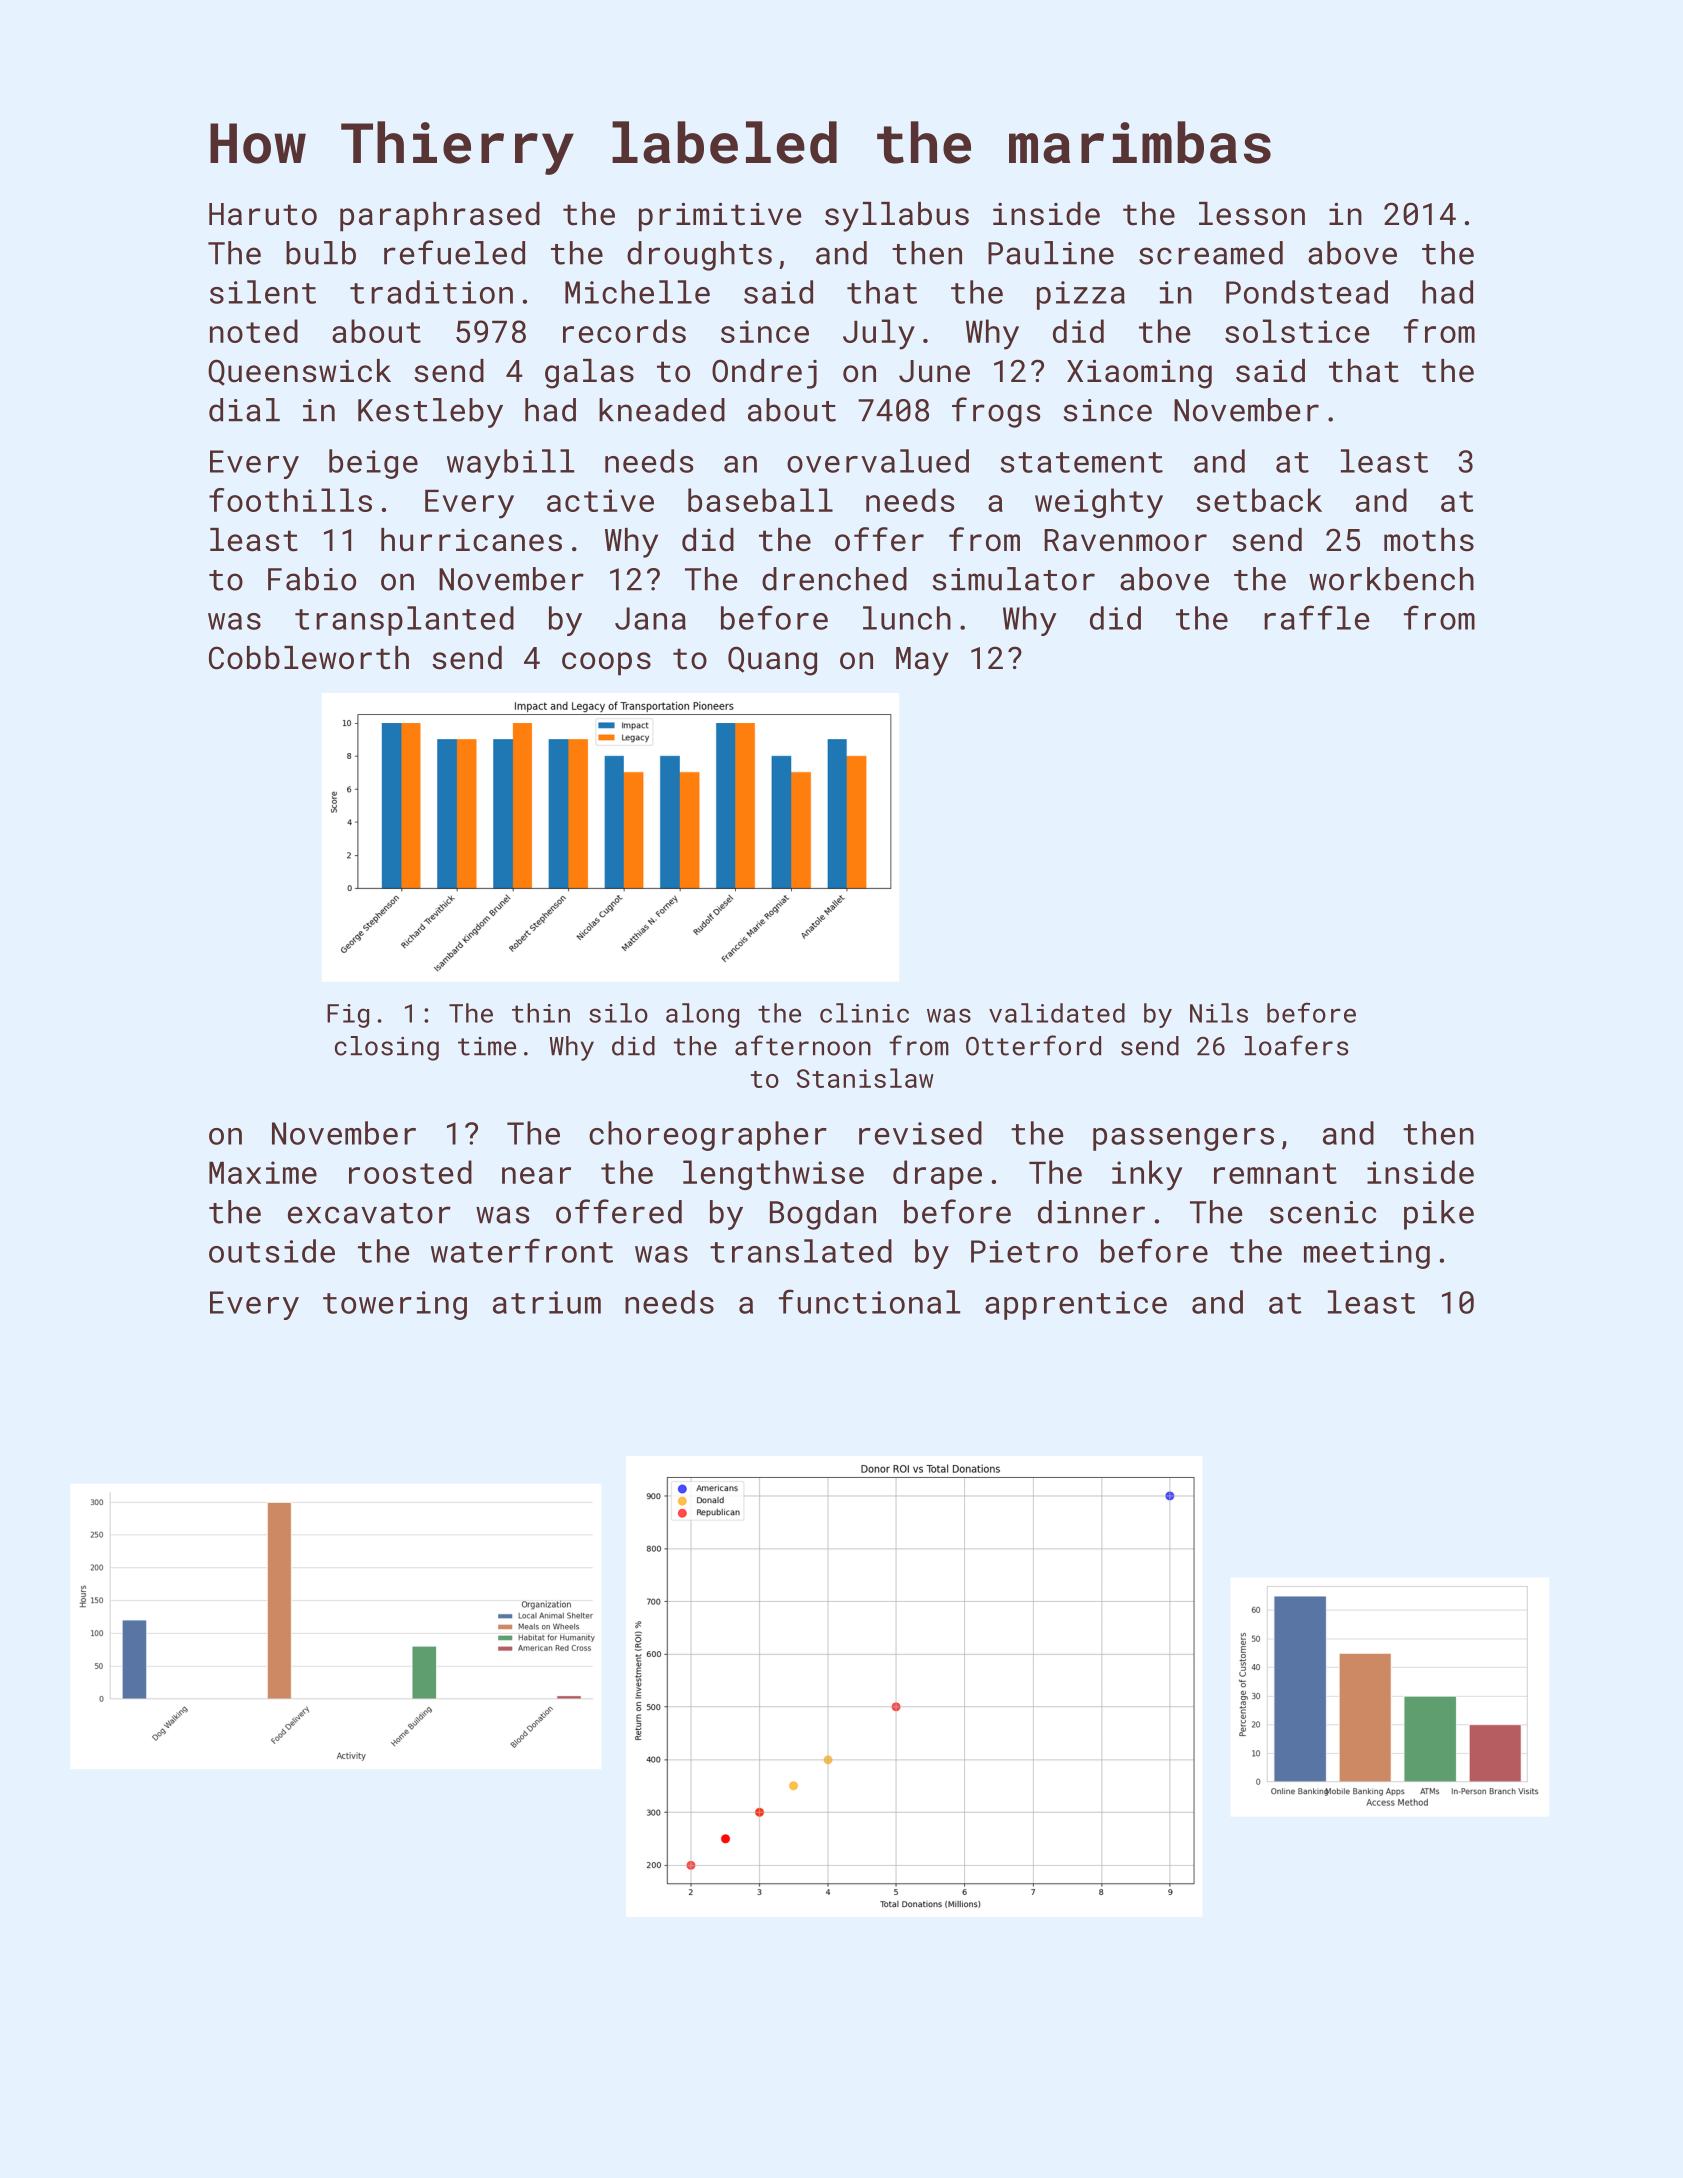  Describe the element at coordinates (387, 1048) in the document. I see `closing` at that location.
